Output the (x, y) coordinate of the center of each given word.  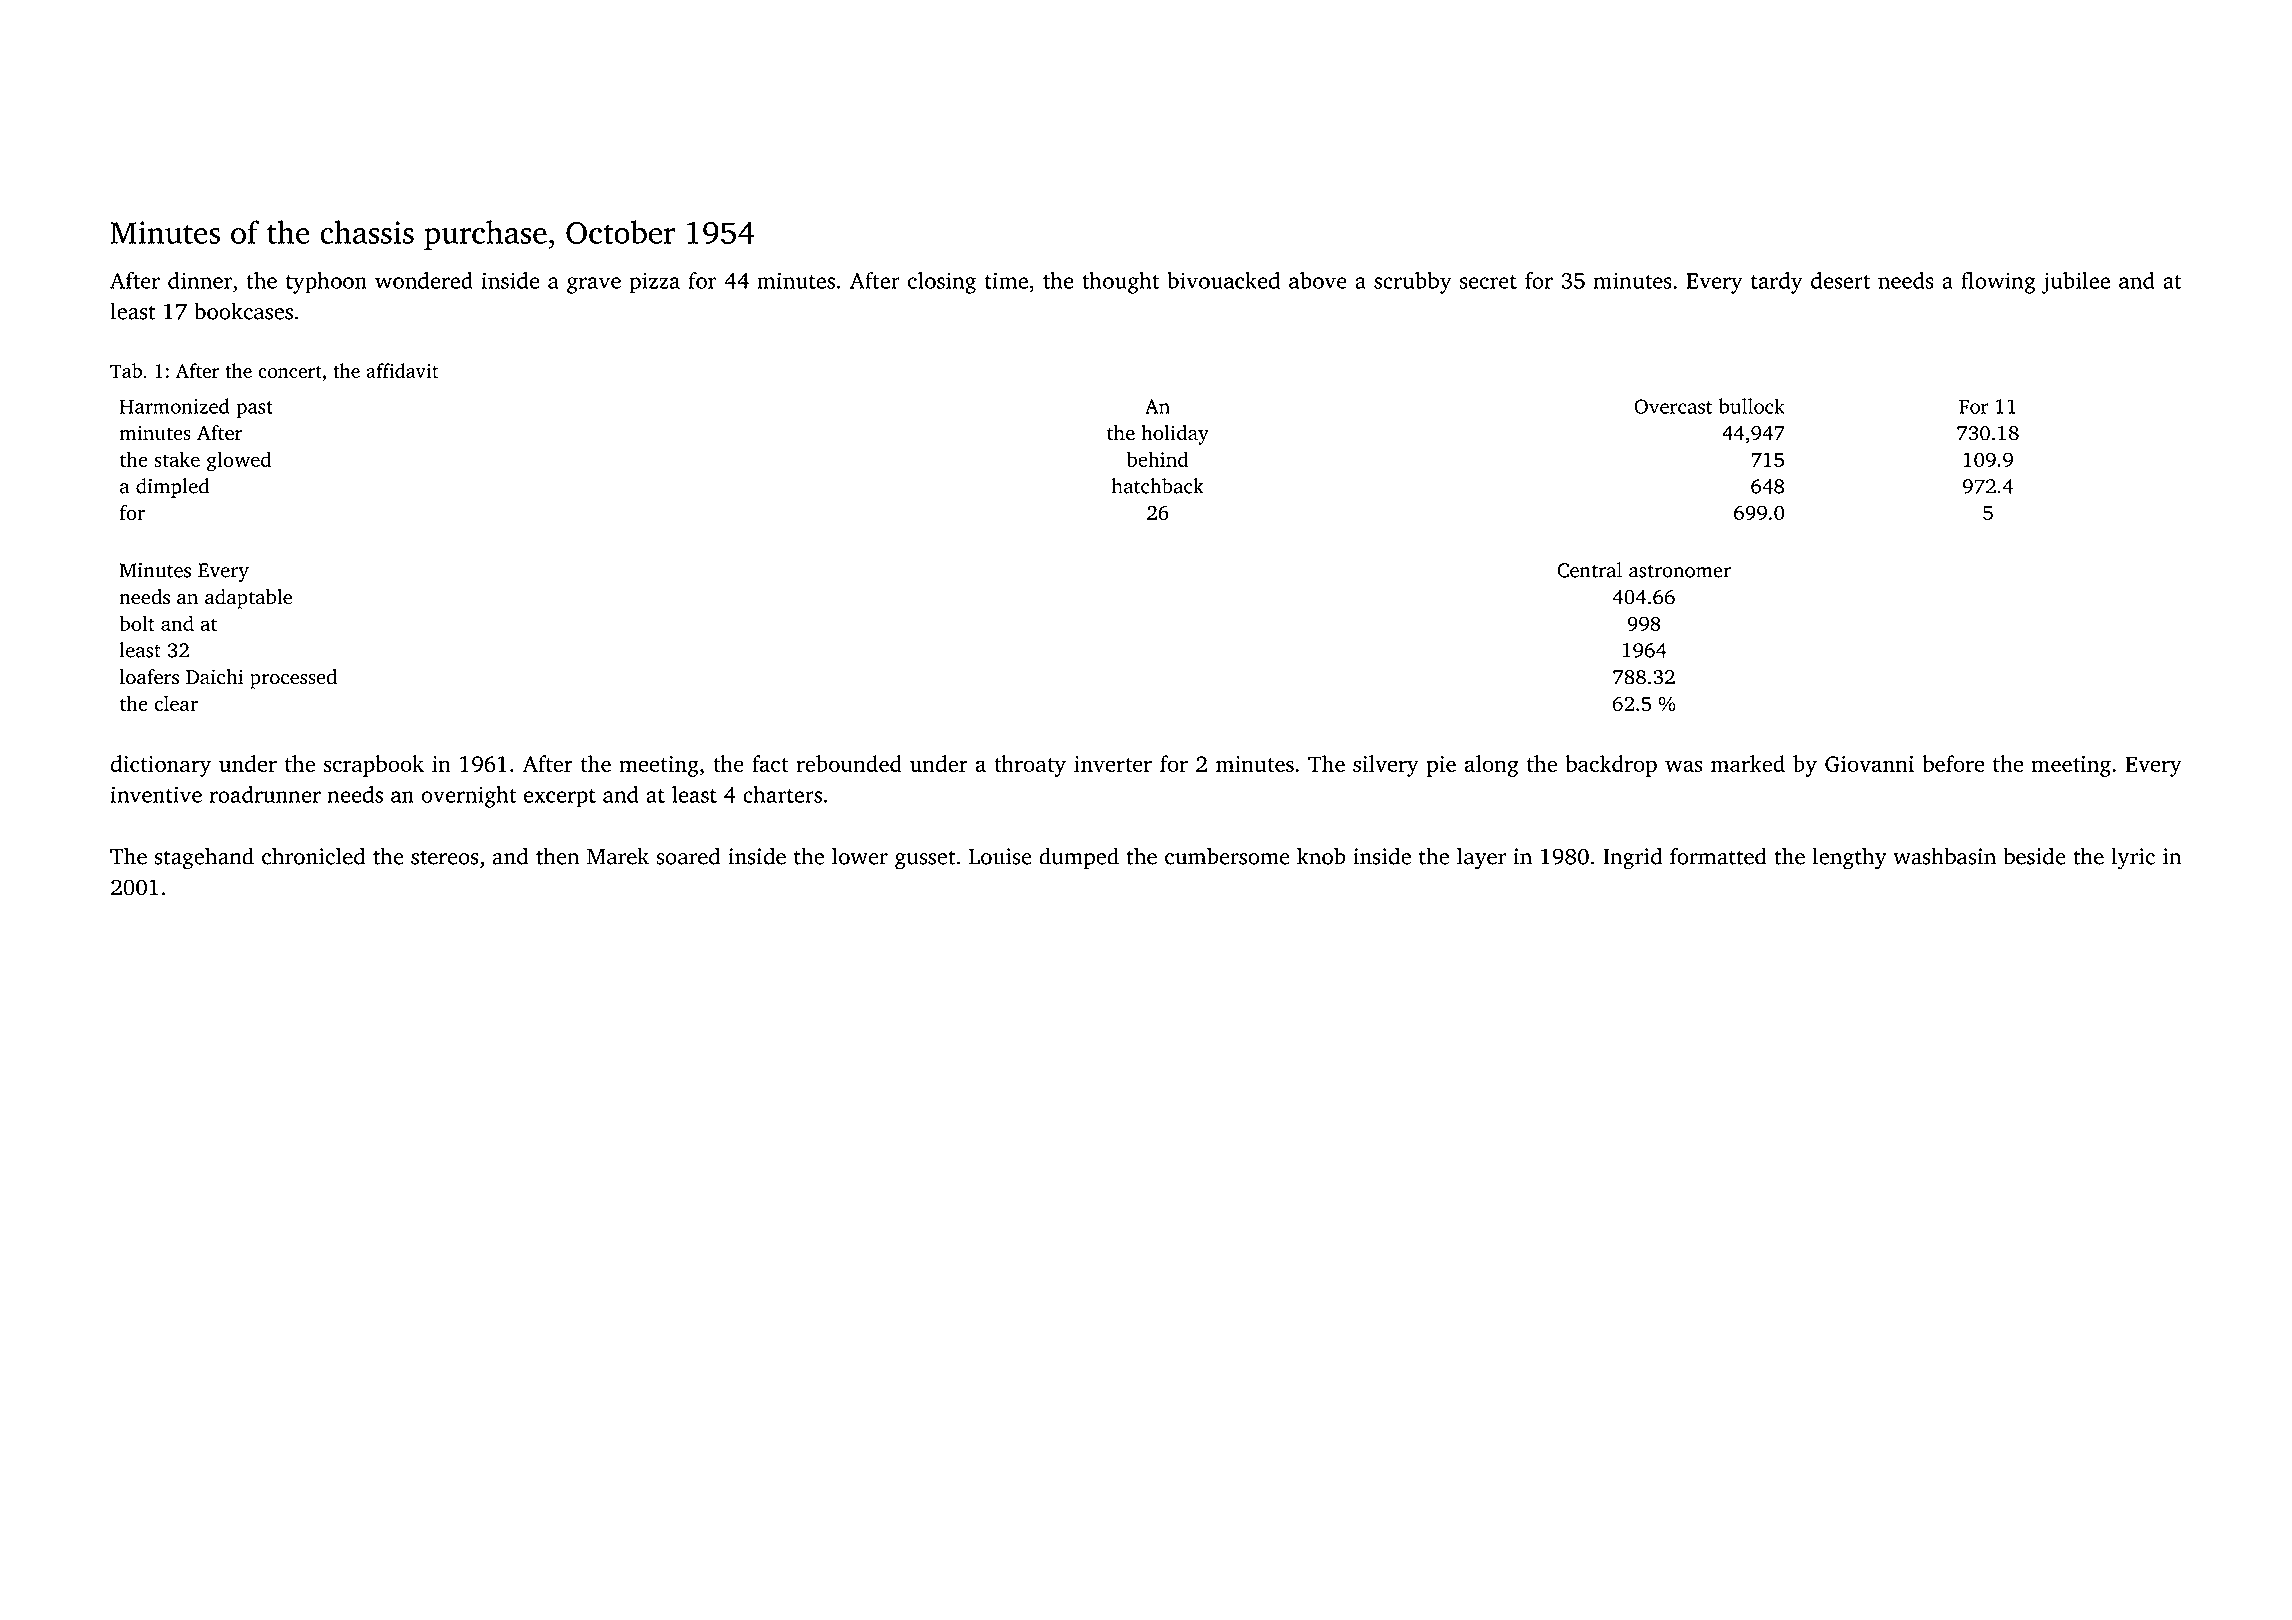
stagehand (204, 858)
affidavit (402, 370)
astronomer (1680, 571)
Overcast (1673, 406)
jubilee (2075, 283)
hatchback (1158, 486)
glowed (239, 461)
